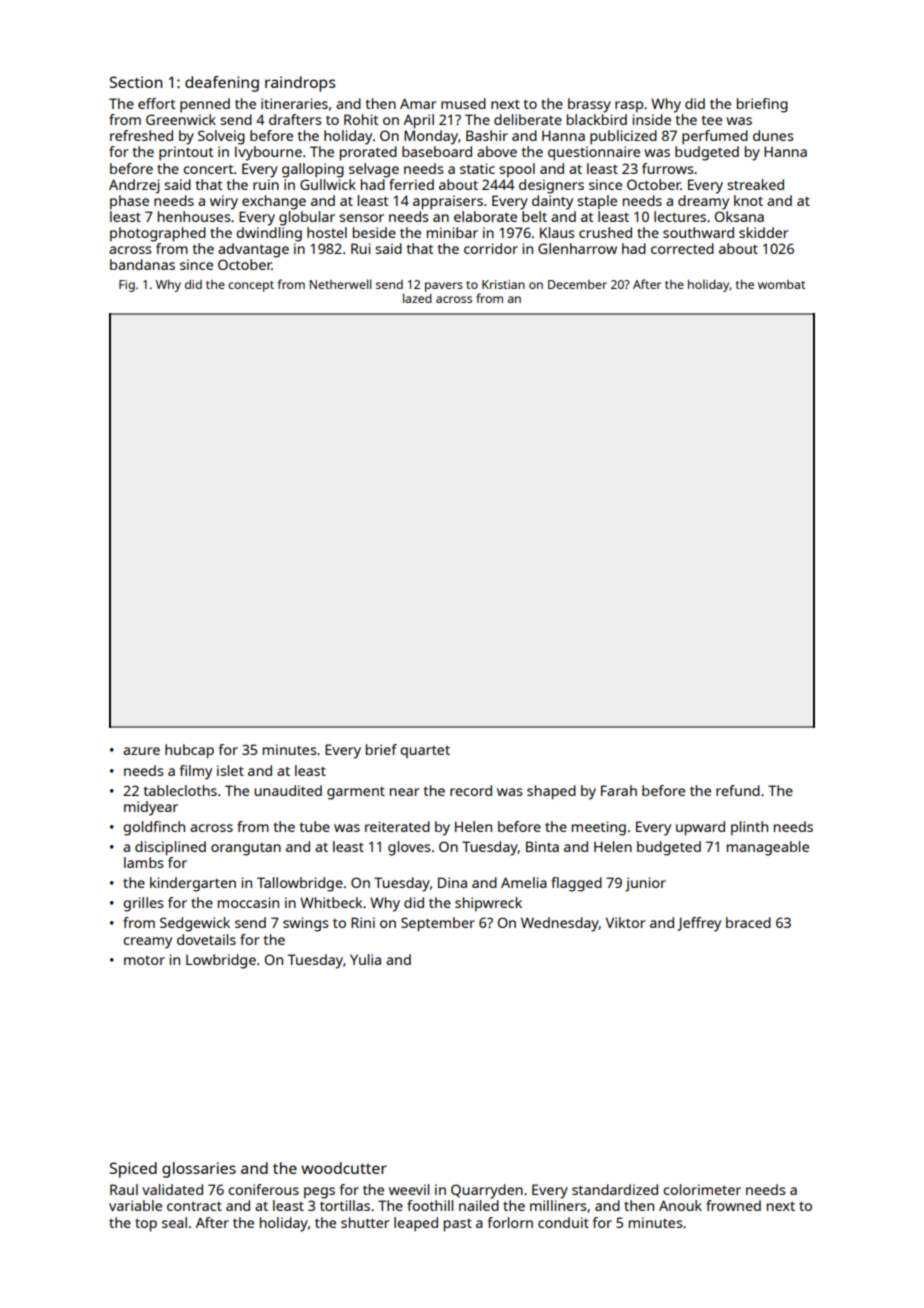  I want to click on raindrops, so click(300, 84).
